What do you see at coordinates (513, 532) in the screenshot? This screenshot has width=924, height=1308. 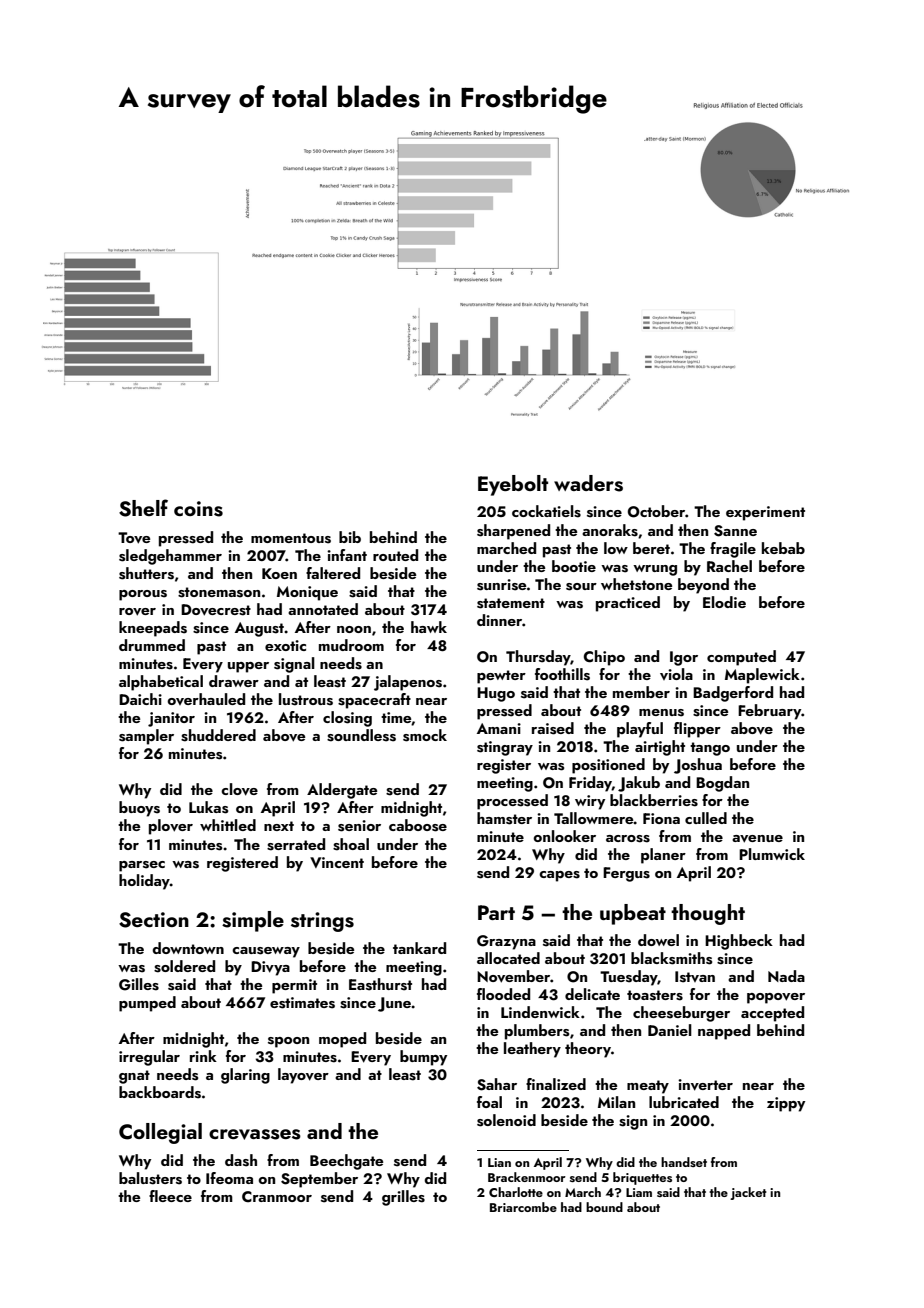 I see `sharpened` at bounding box center [513, 532].
